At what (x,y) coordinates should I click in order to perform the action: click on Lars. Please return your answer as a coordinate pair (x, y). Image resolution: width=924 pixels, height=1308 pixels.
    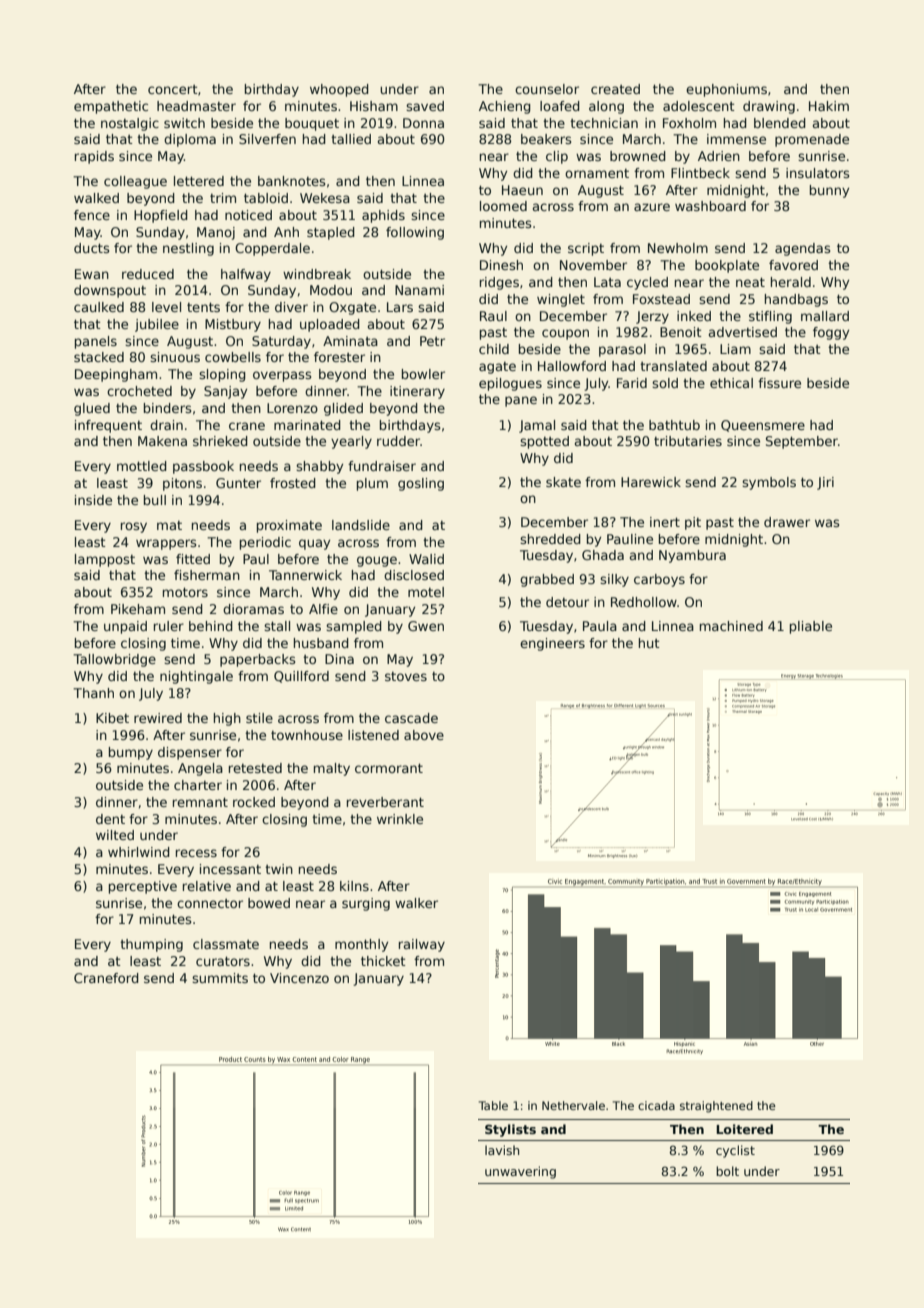
    Looking at the image, I should click on (400, 307).
